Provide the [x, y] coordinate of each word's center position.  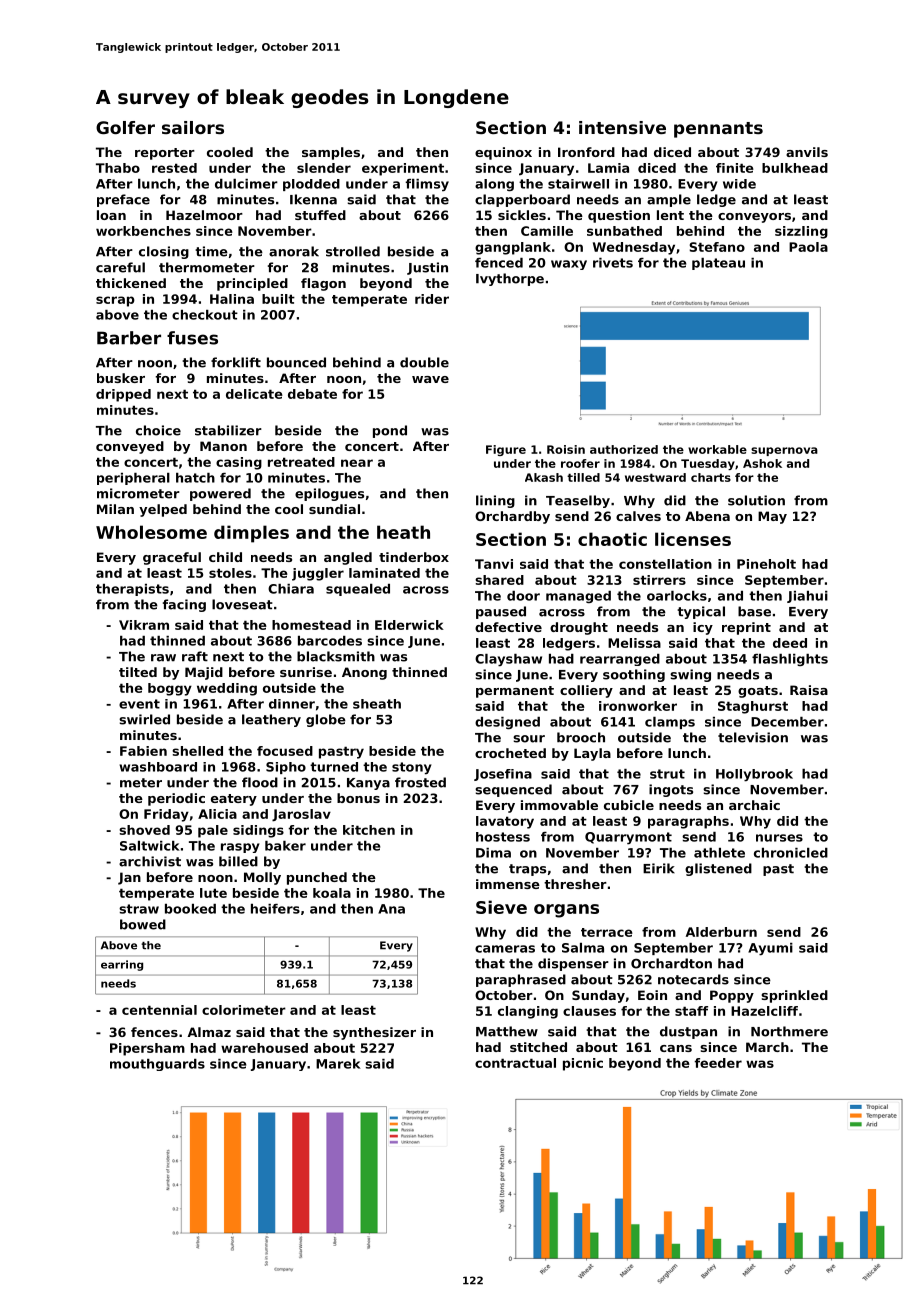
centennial [159, 1010]
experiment [403, 169]
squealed [358, 590]
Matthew [507, 1031]
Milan [115, 509]
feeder [718, 1063]
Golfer [125, 127]
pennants [718, 130]
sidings [258, 831]
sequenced [513, 790]
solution [756, 500]
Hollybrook [754, 775]
